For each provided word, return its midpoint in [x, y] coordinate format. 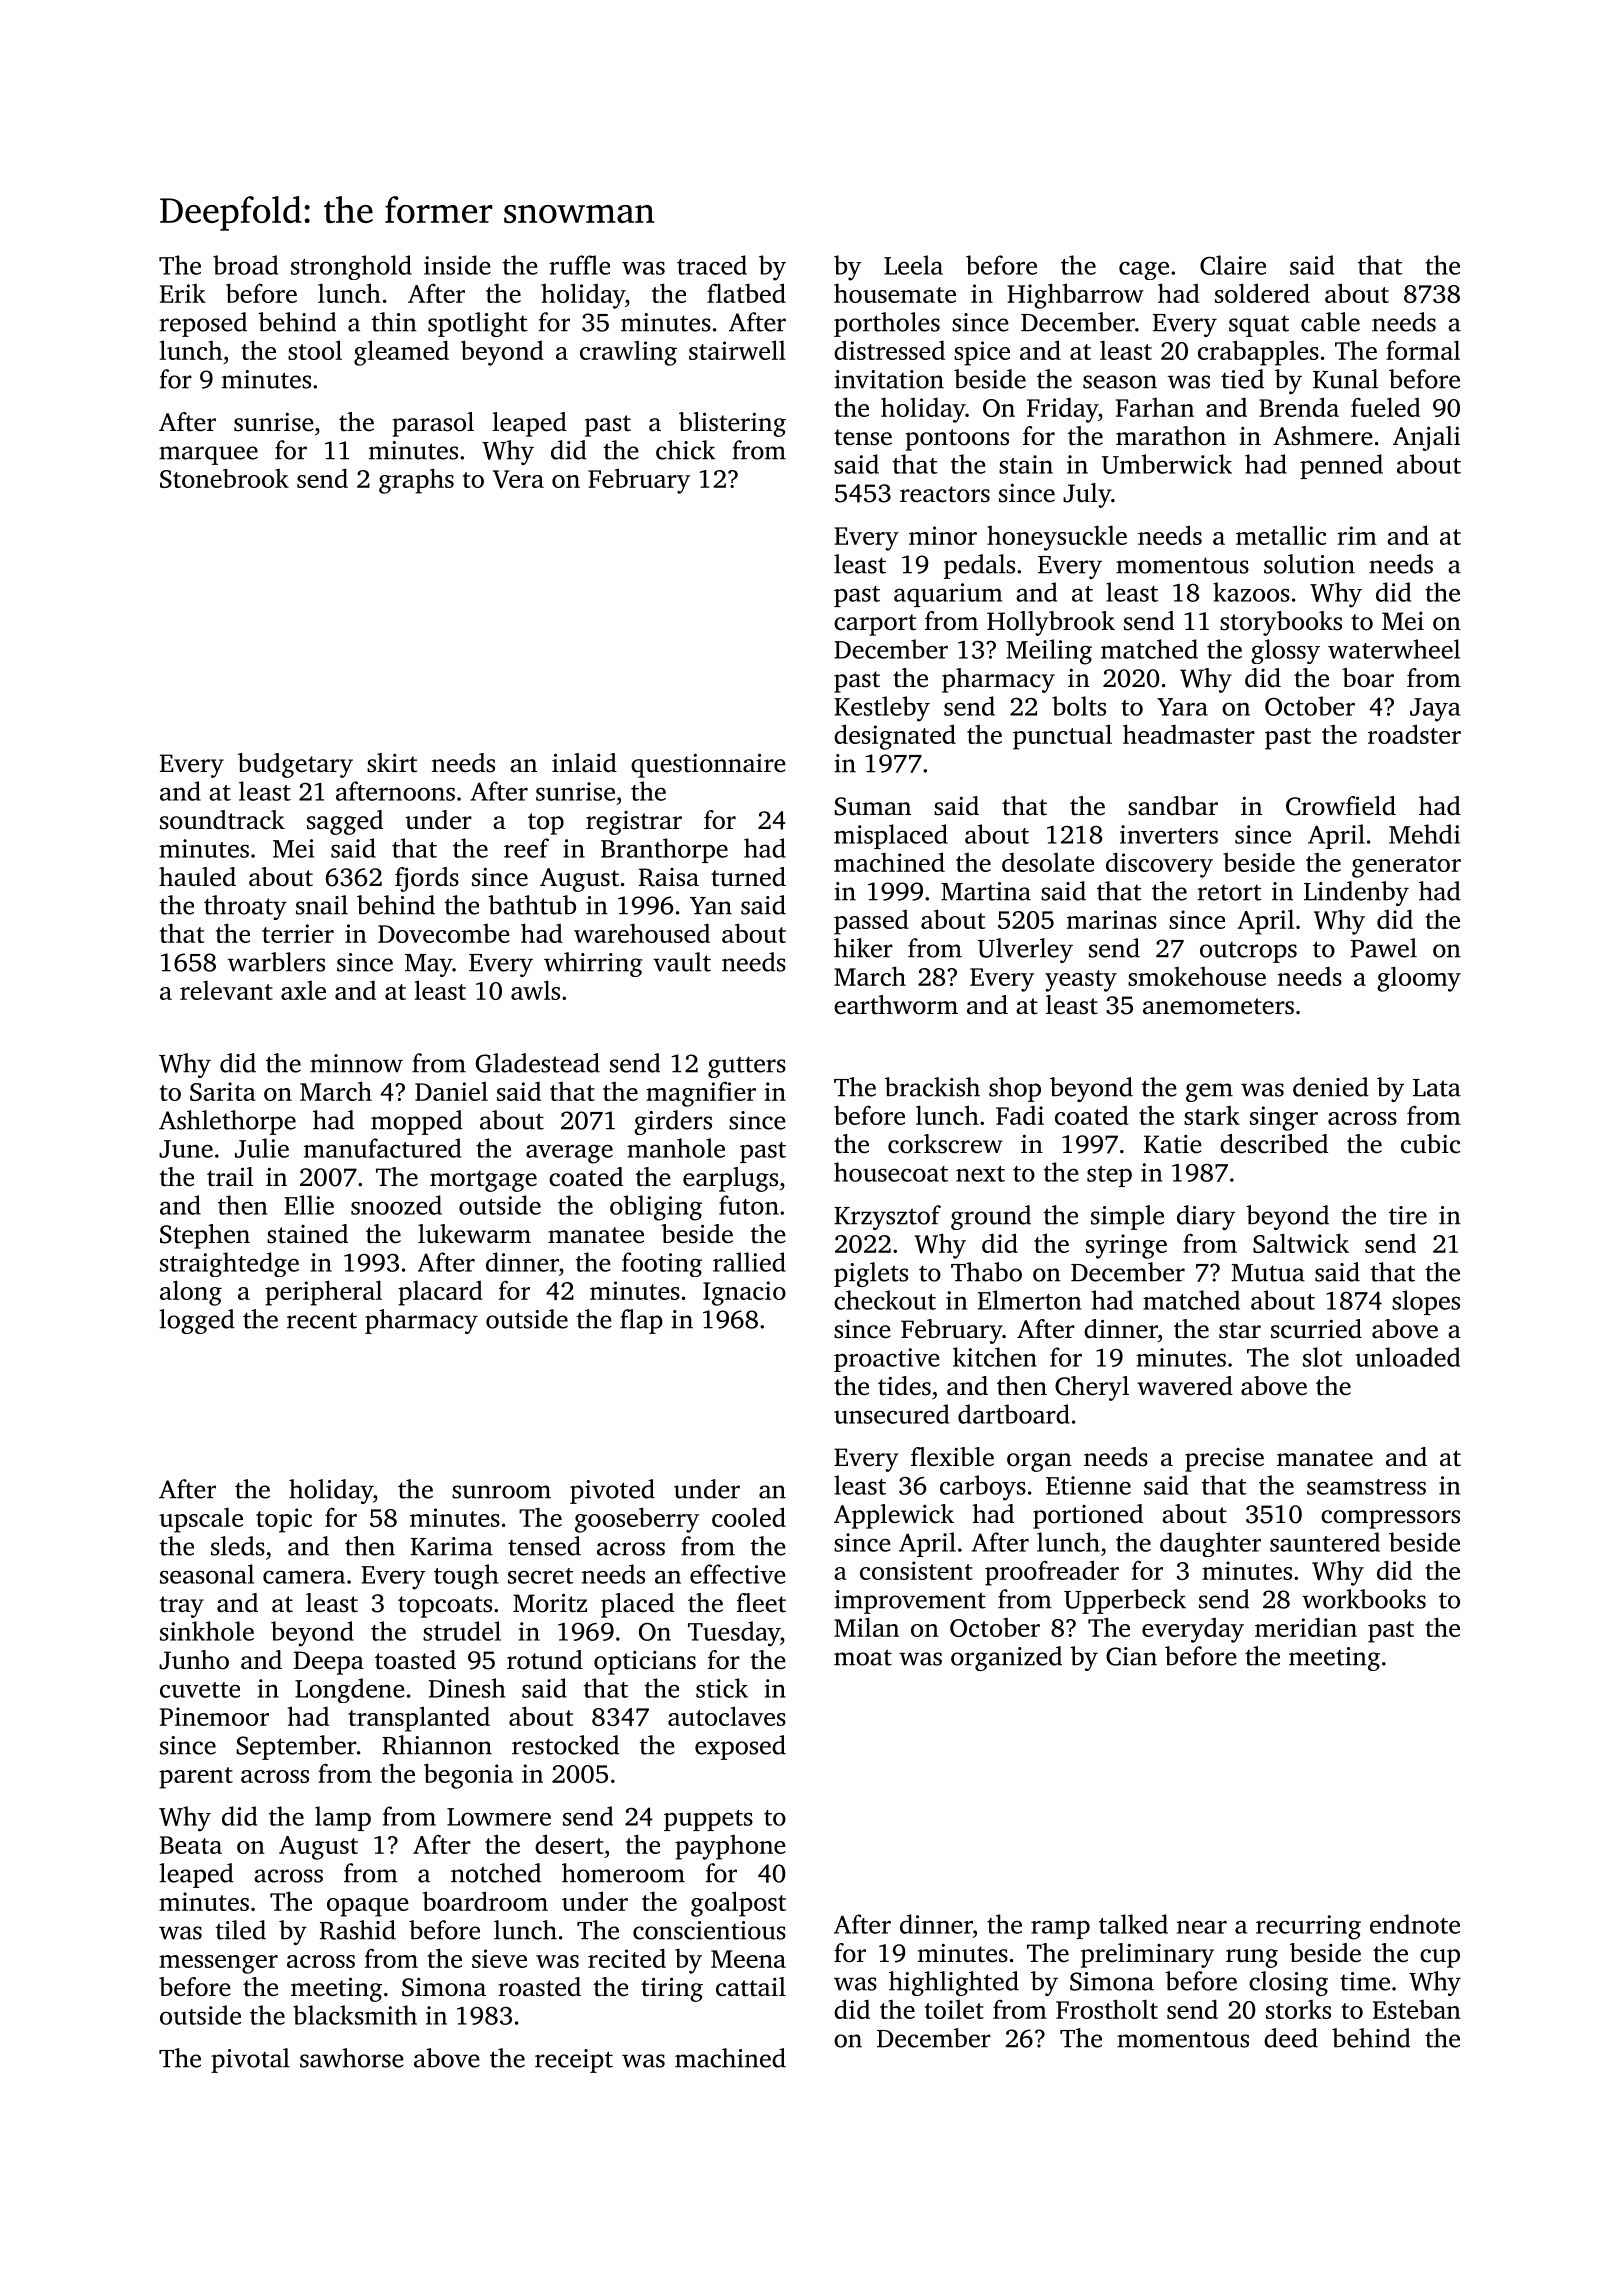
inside [457, 265]
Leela [913, 265]
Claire [1233, 265]
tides [904, 1386]
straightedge [229, 1264]
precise [1224, 1460]
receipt [574, 2061]
